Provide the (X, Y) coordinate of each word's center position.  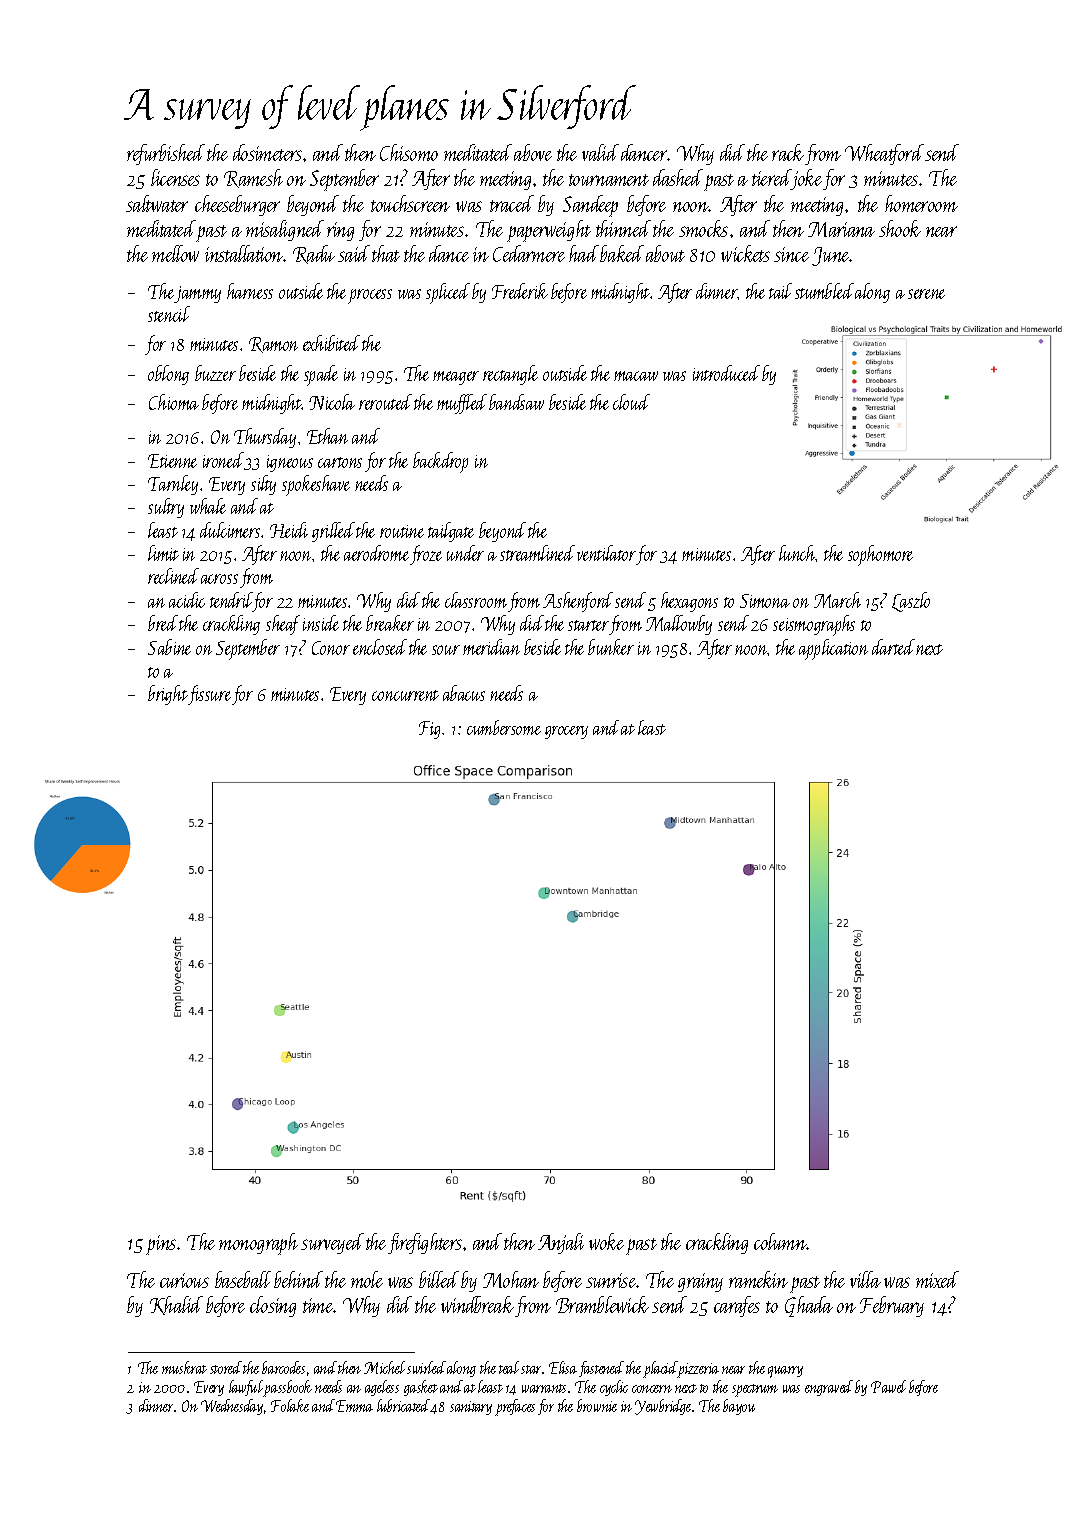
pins (161, 1245)
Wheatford (884, 154)
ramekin (758, 1279)
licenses (175, 177)
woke (606, 1241)
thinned (623, 228)
